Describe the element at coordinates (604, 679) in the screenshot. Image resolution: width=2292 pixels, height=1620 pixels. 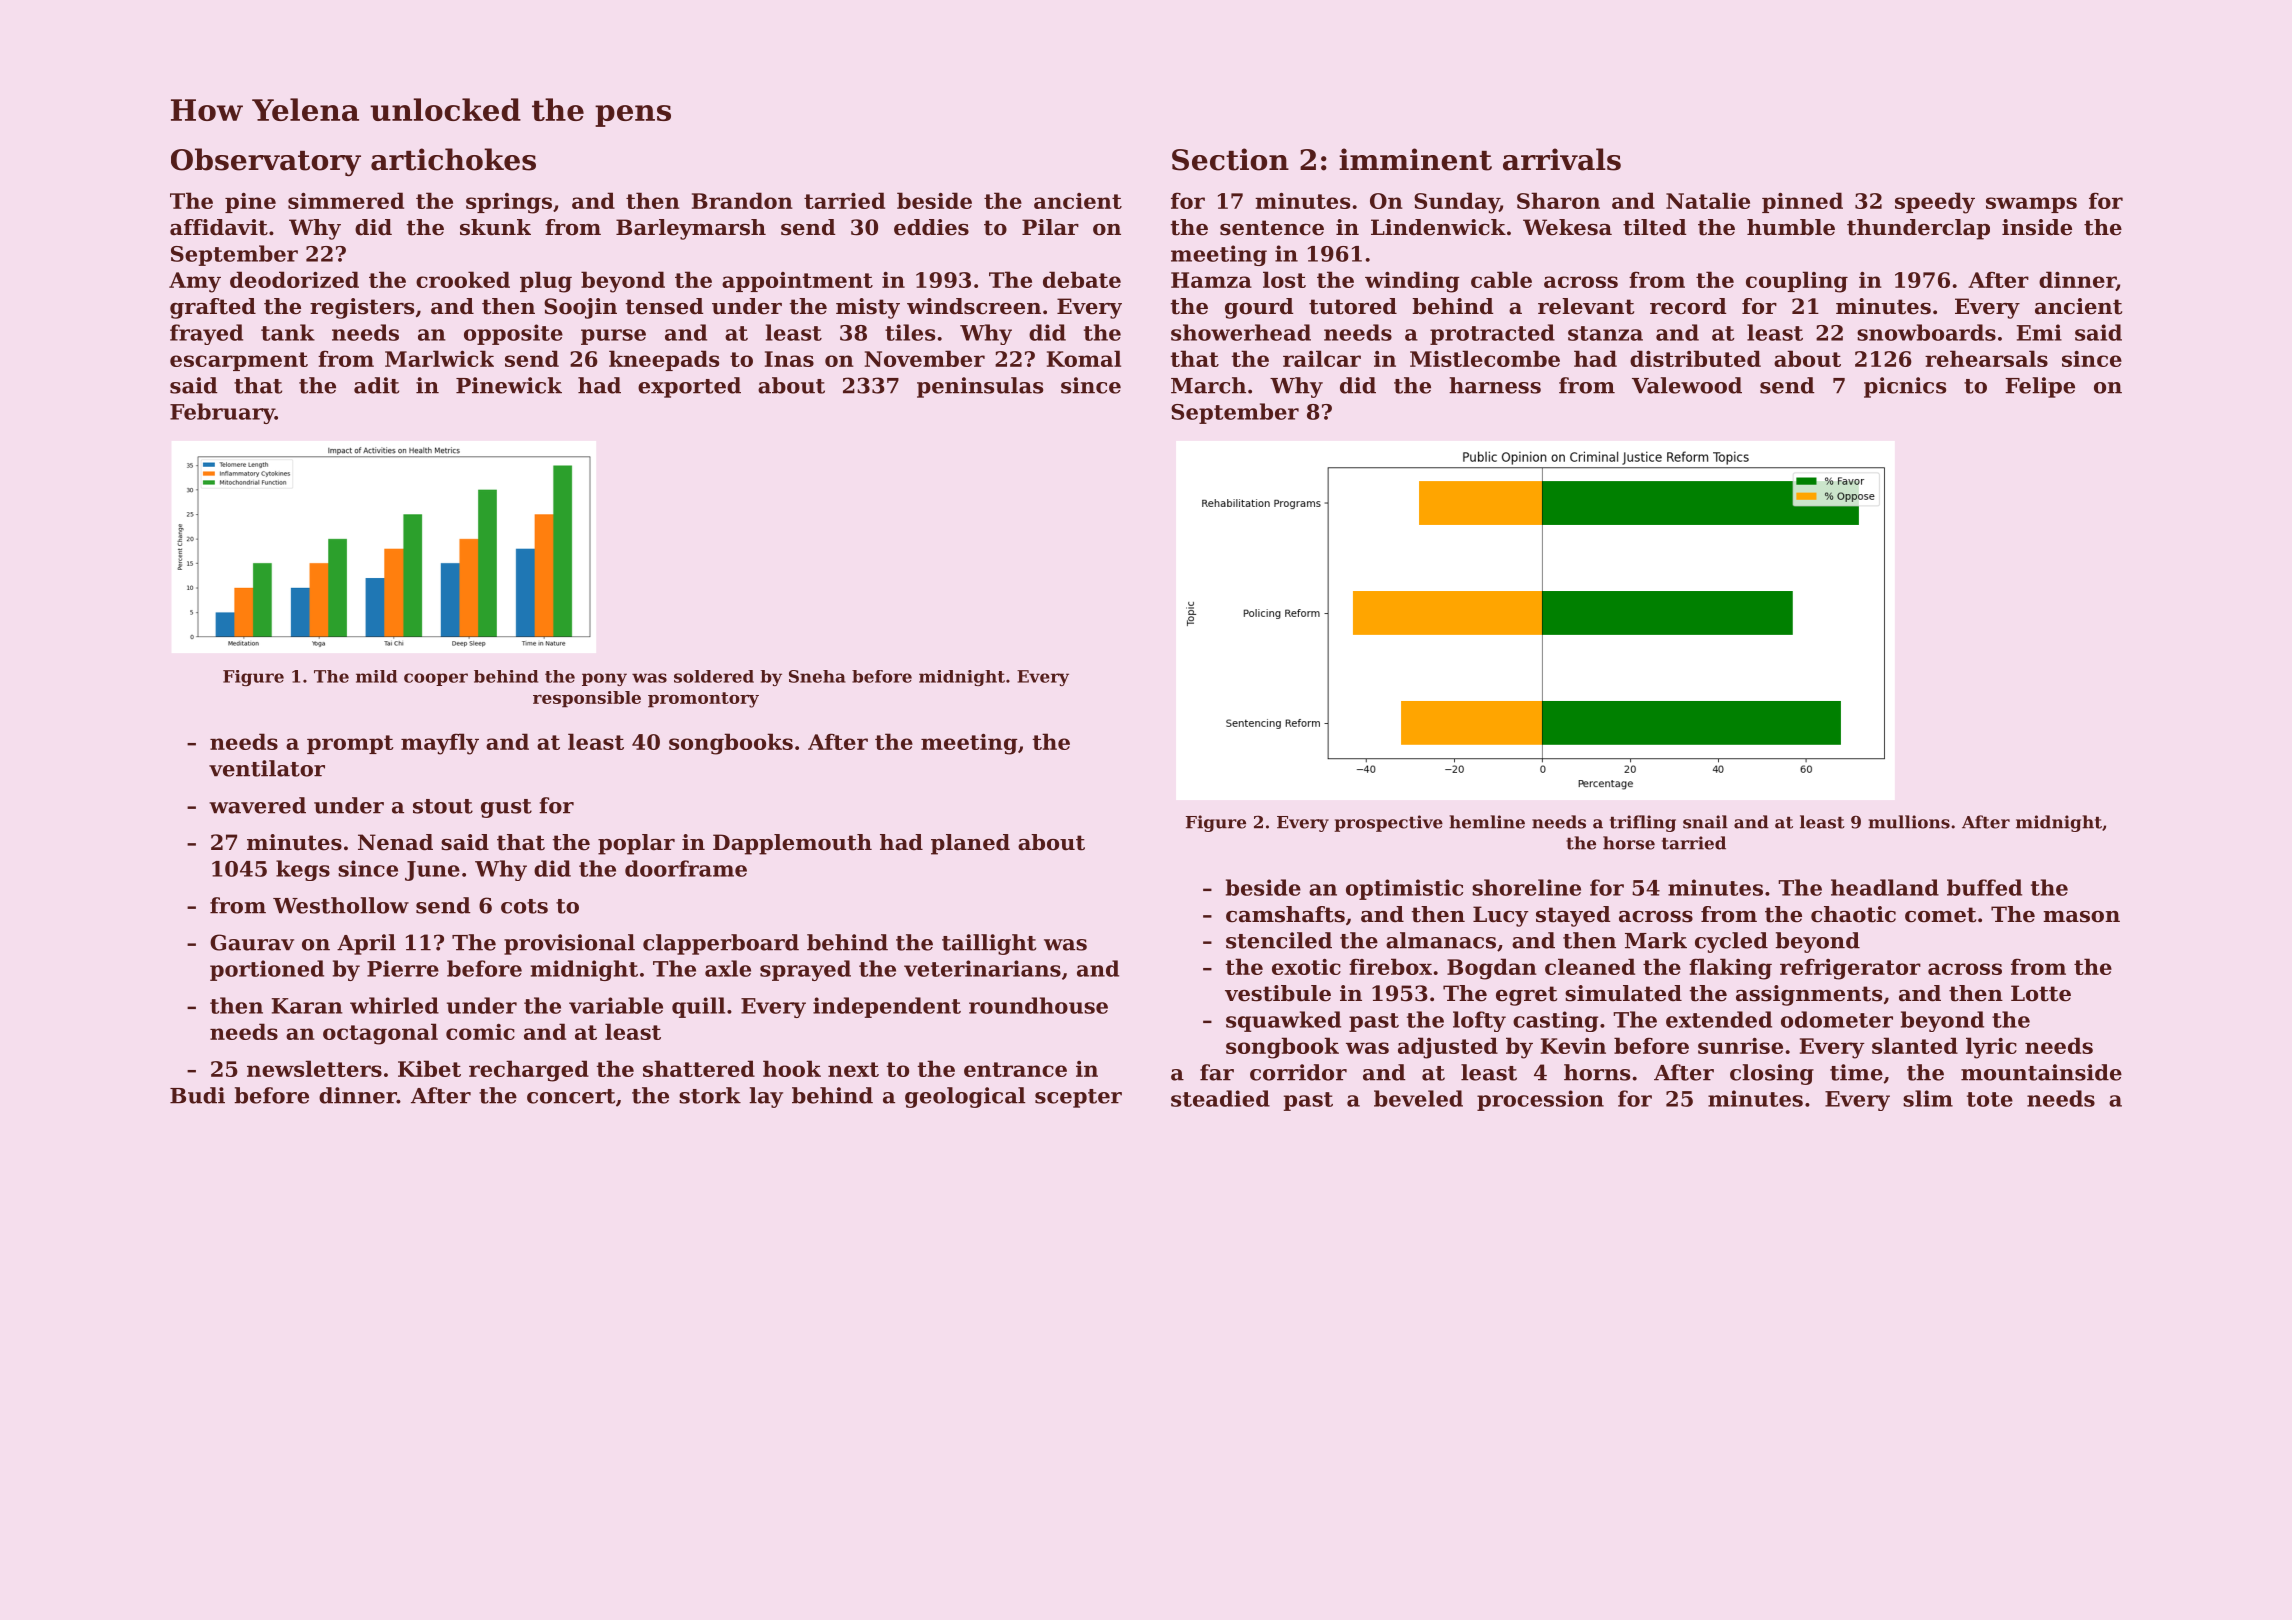
I see `pony` at that location.
